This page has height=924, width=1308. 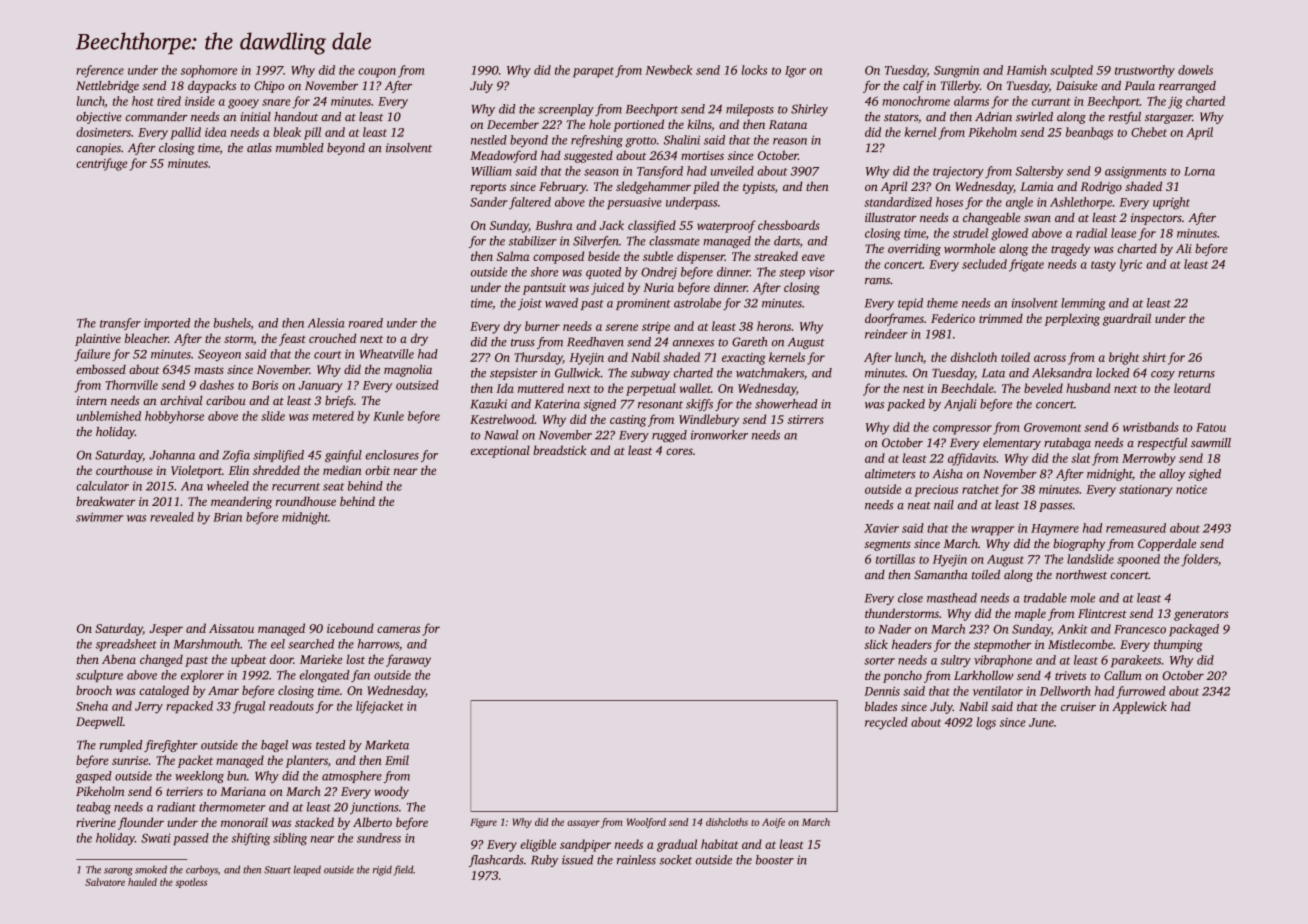 What do you see at coordinates (795, 72) in the page?
I see `Igor` at bounding box center [795, 72].
